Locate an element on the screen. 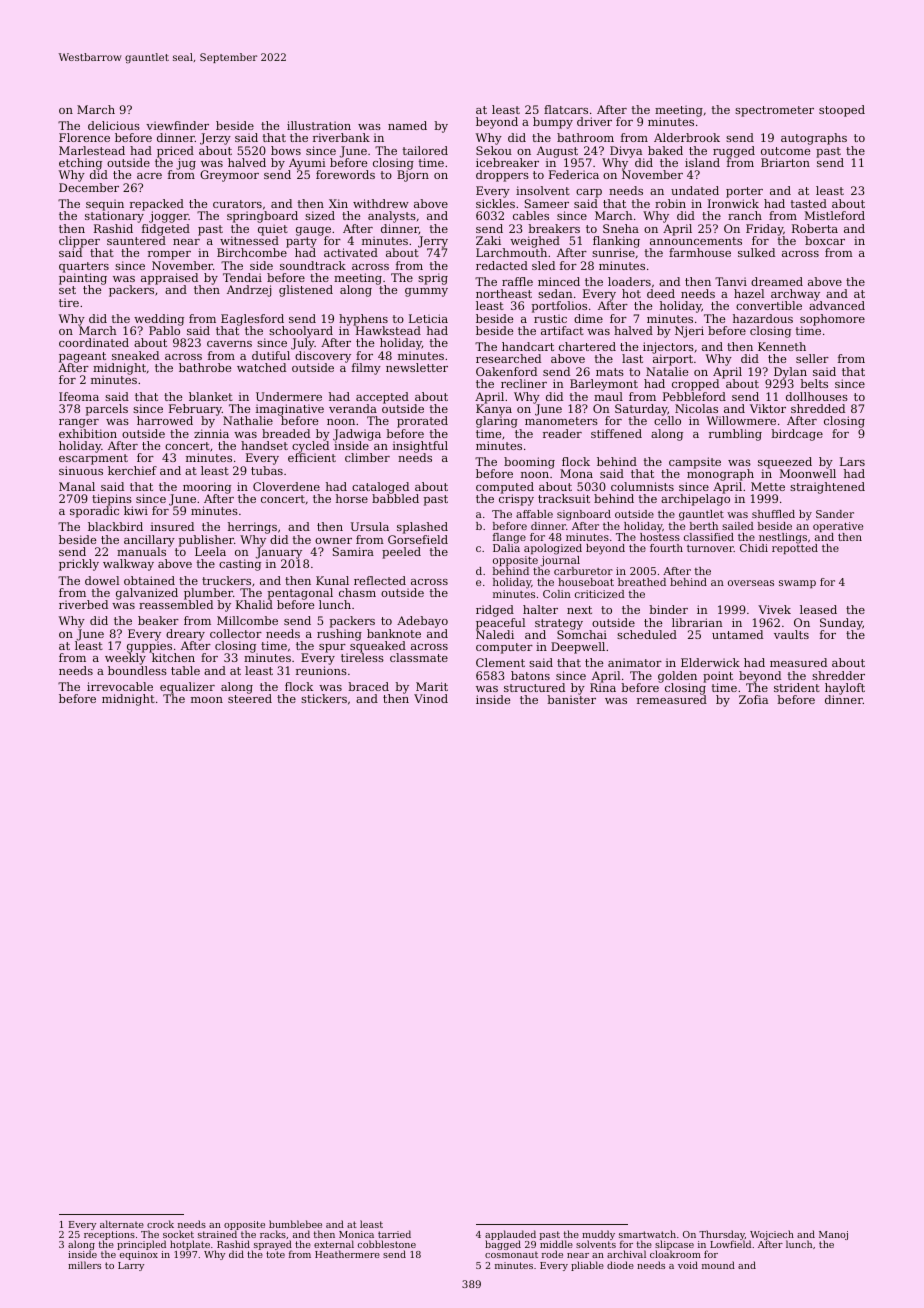 The width and height of the screenshot is (924, 1308). Lars is located at coordinates (852, 461).
